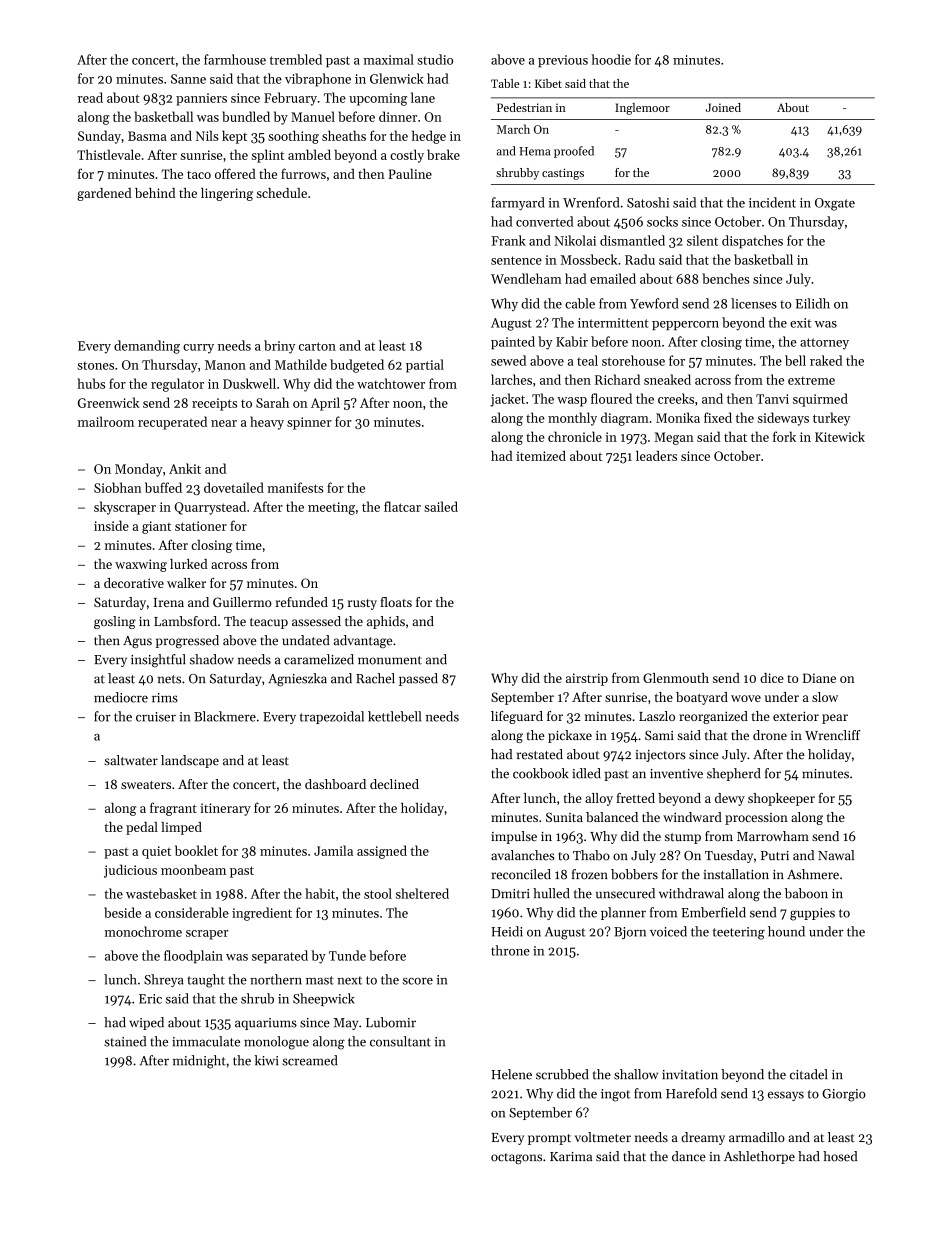 The image size is (952, 1233). I want to click on Pedestrian, so click(524, 107).
